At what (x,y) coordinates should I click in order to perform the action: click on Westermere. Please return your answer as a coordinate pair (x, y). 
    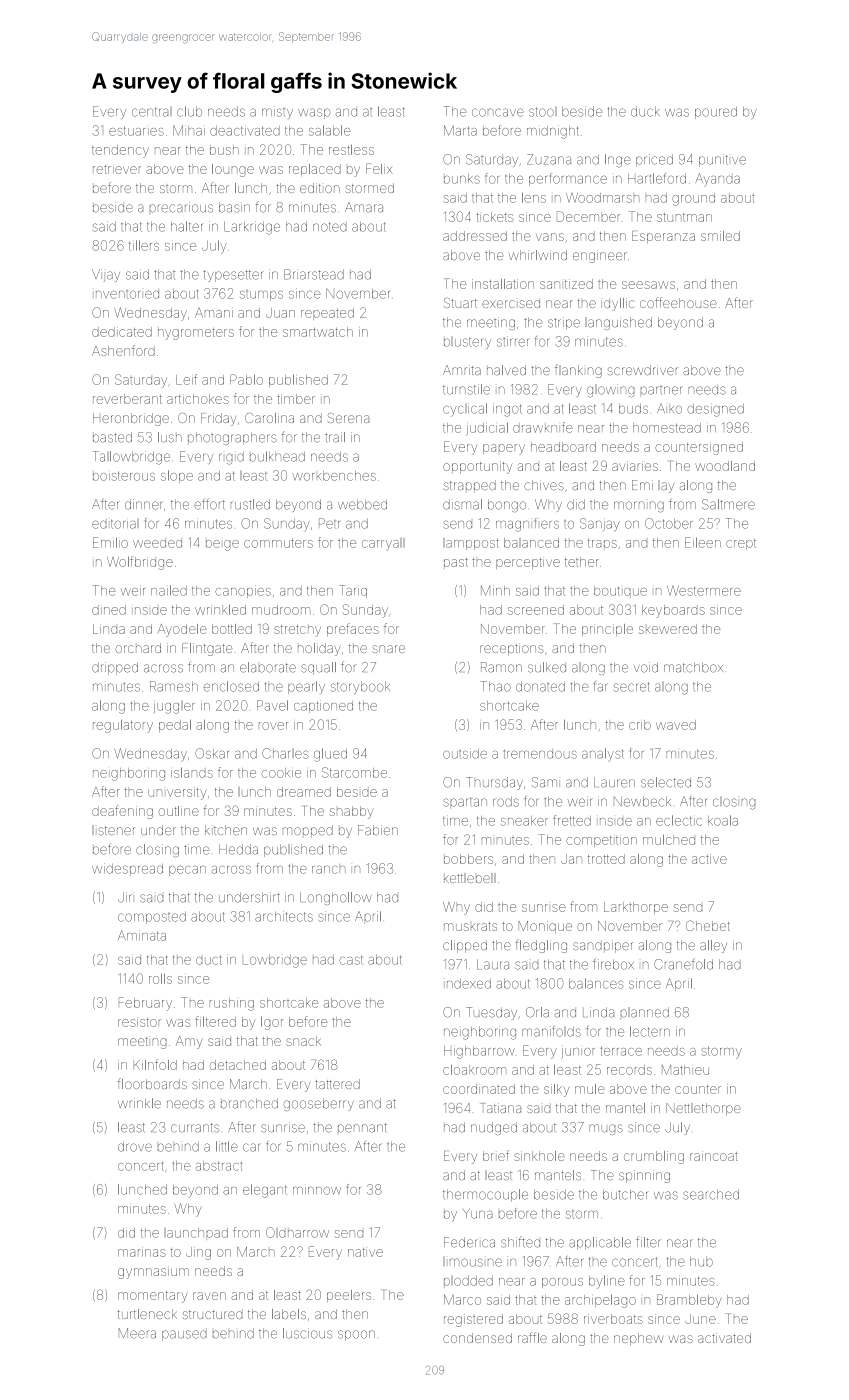
    Looking at the image, I should click on (704, 591).
